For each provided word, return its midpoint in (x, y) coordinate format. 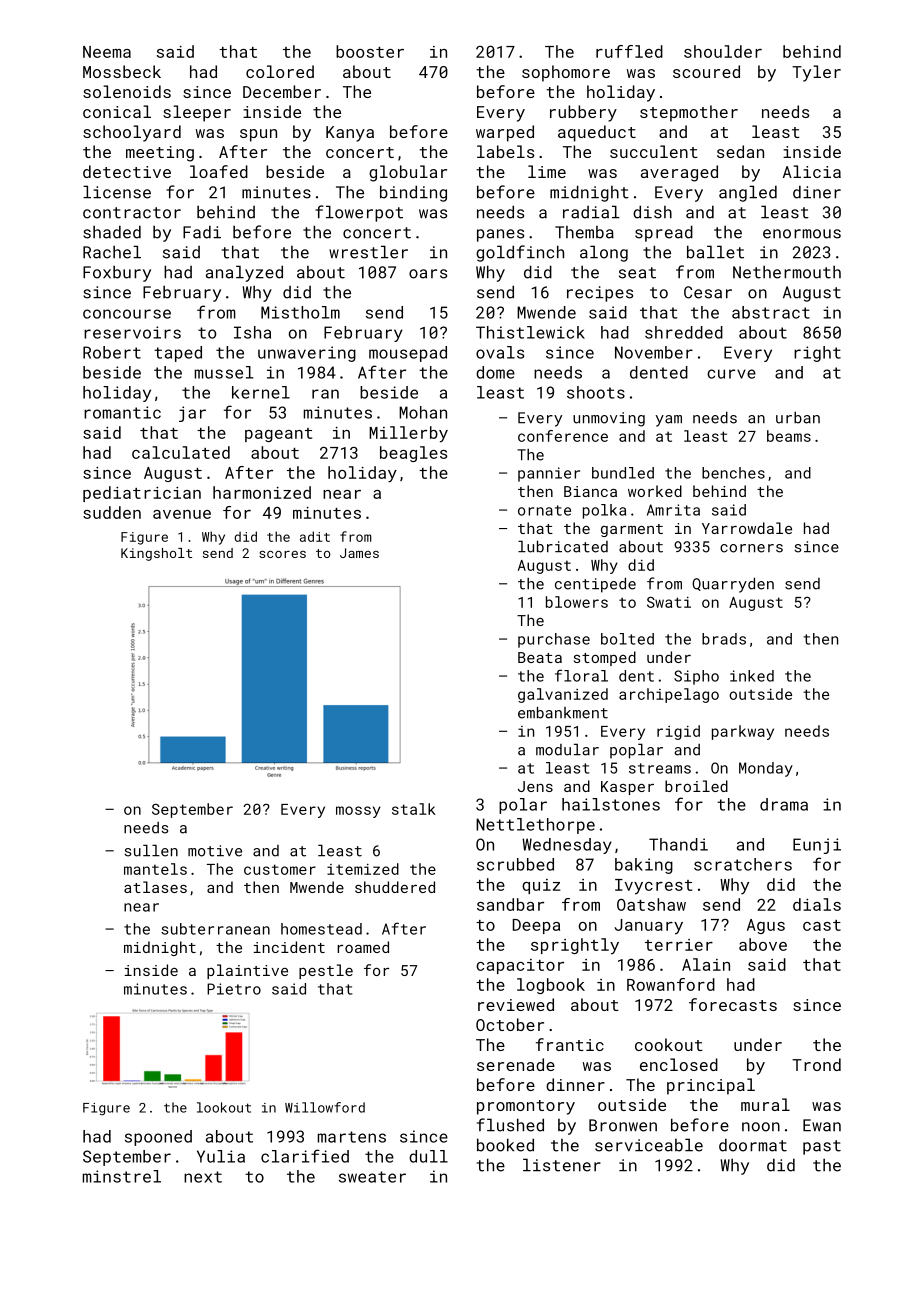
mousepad (408, 354)
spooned (158, 1138)
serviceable (649, 1145)
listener (562, 1165)
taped (178, 354)
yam (668, 421)
